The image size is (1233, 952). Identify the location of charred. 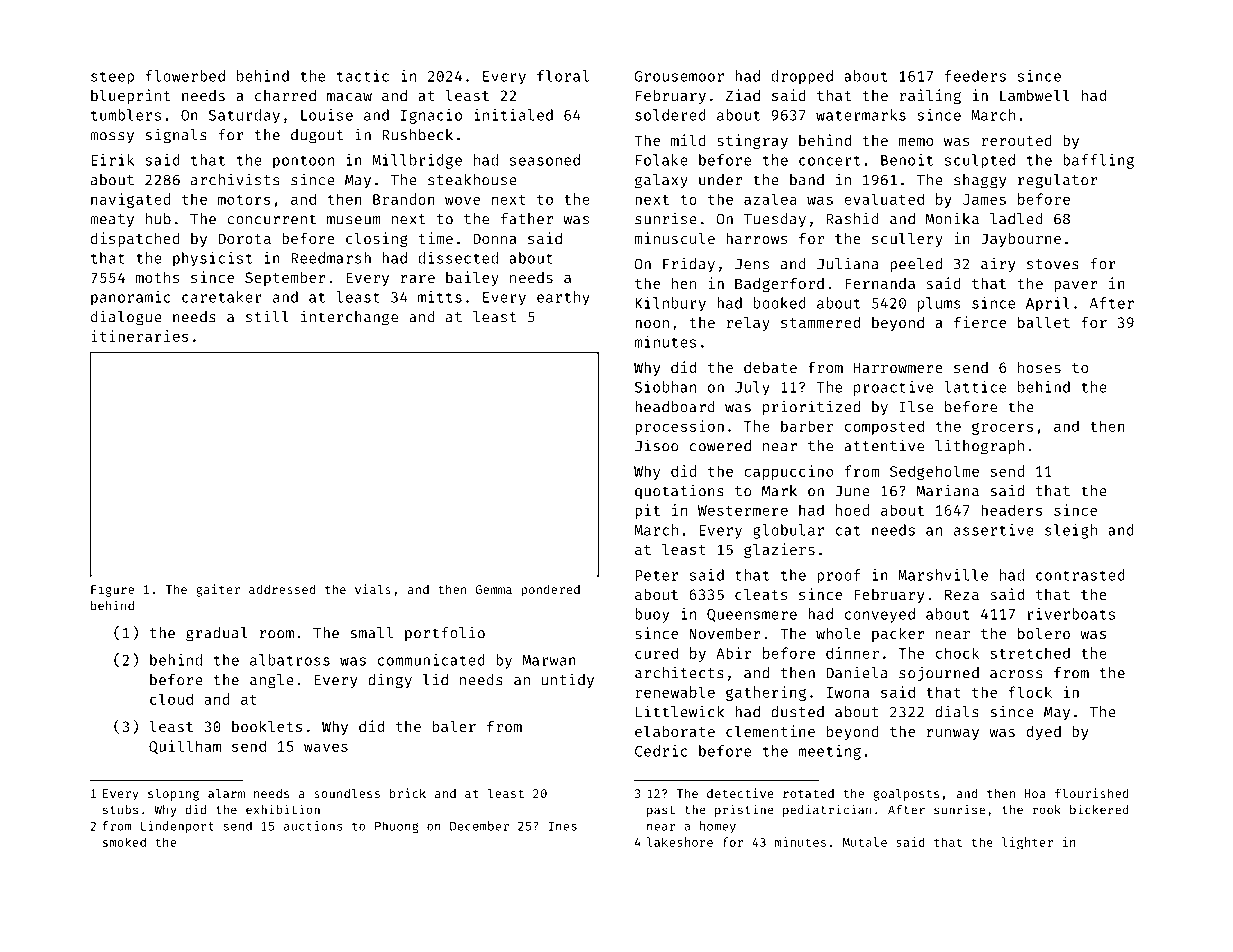
(285, 95).
